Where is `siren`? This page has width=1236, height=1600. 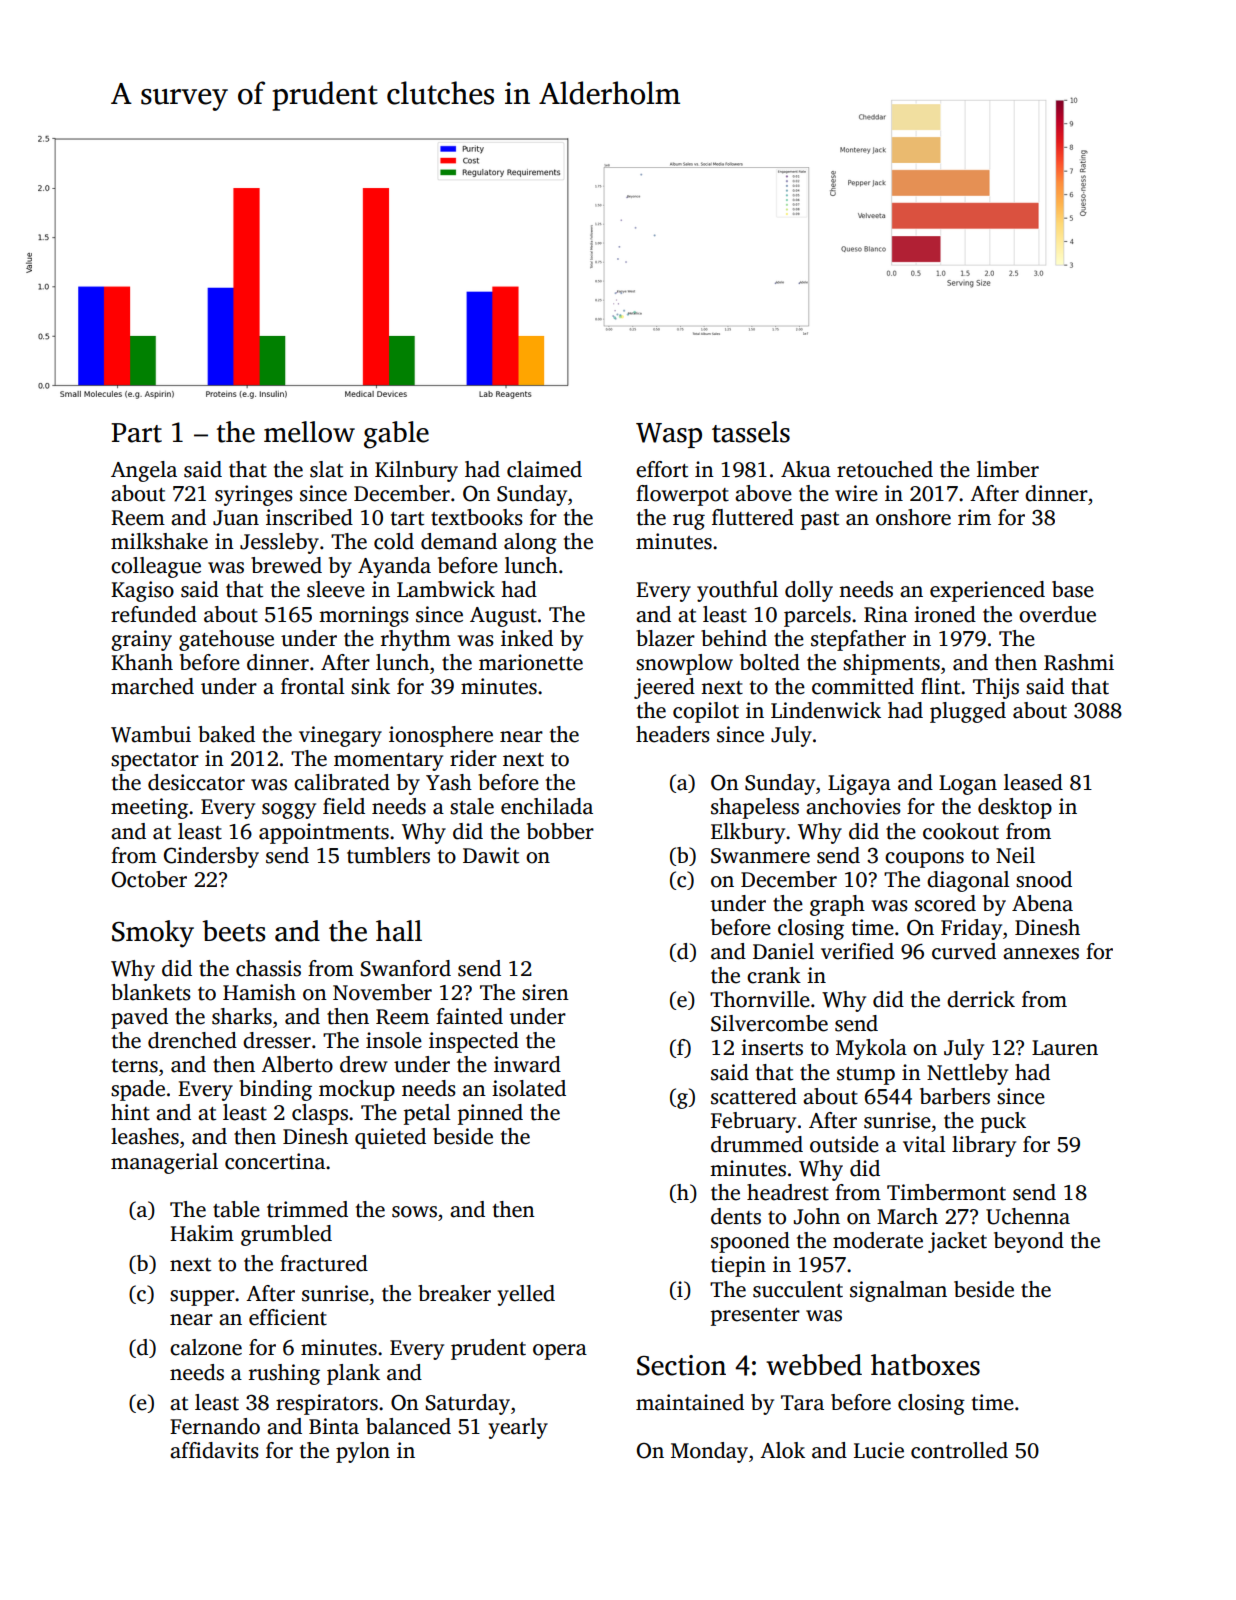
siren is located at coordinates (545, 992).
